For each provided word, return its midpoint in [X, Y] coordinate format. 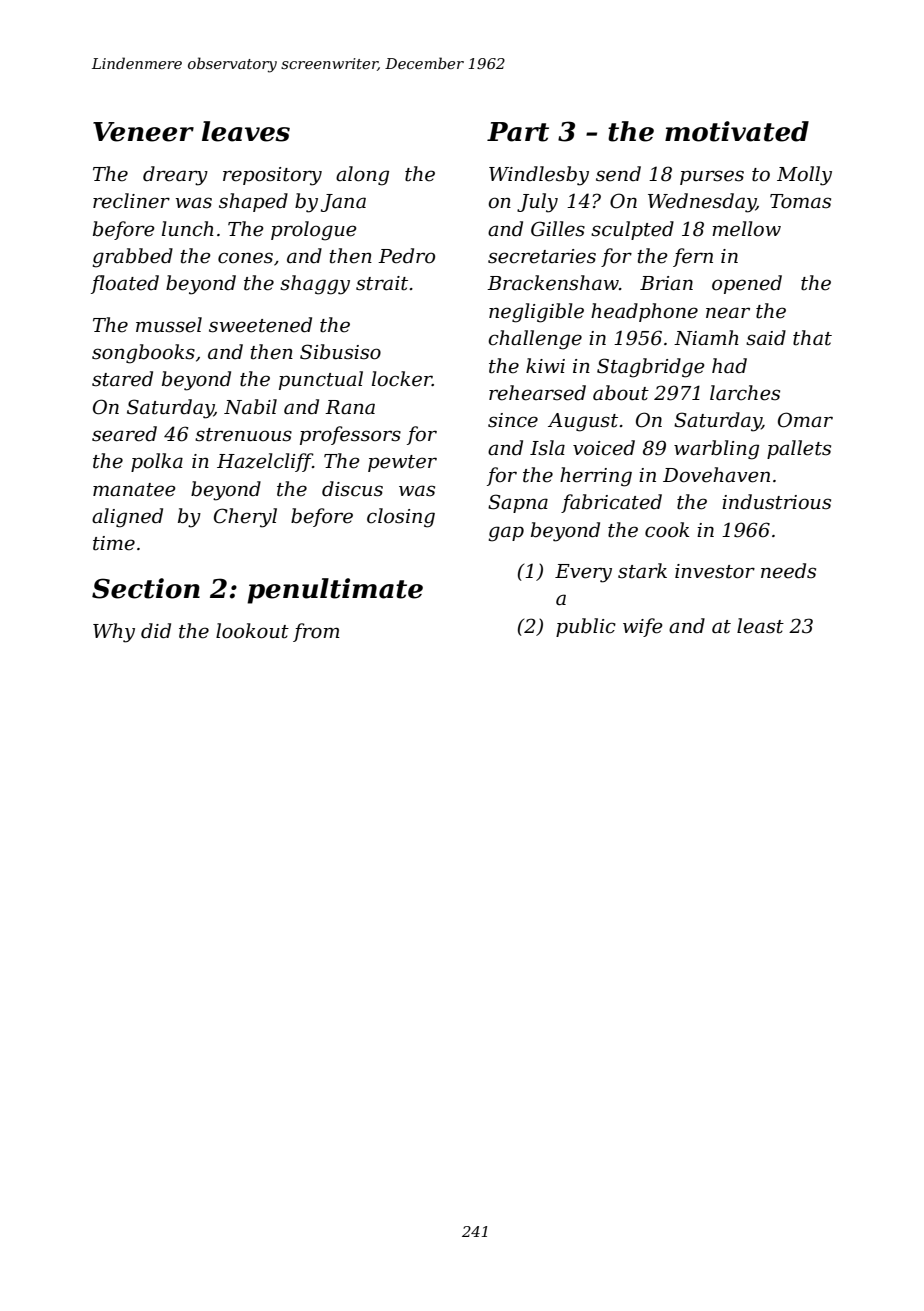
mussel [169, 325]
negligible [536, 313]
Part [518, 132]
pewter [402, 463]
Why [114, 633]
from [316, 632]
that [812, 338]
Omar [805, 420]
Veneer [143, 132]
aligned [127, 518]
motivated [737, 131]
